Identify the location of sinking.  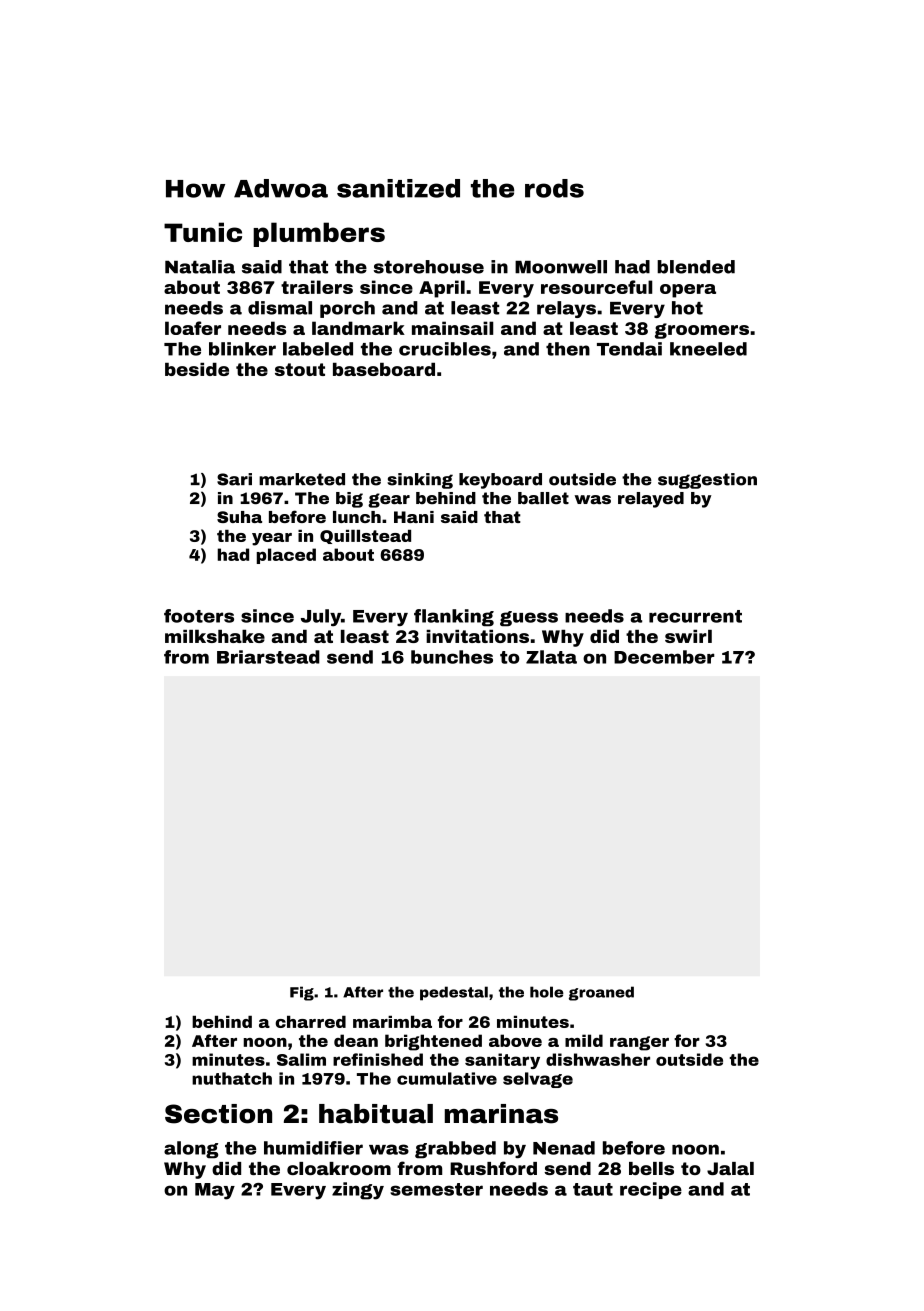
(420, 481).
